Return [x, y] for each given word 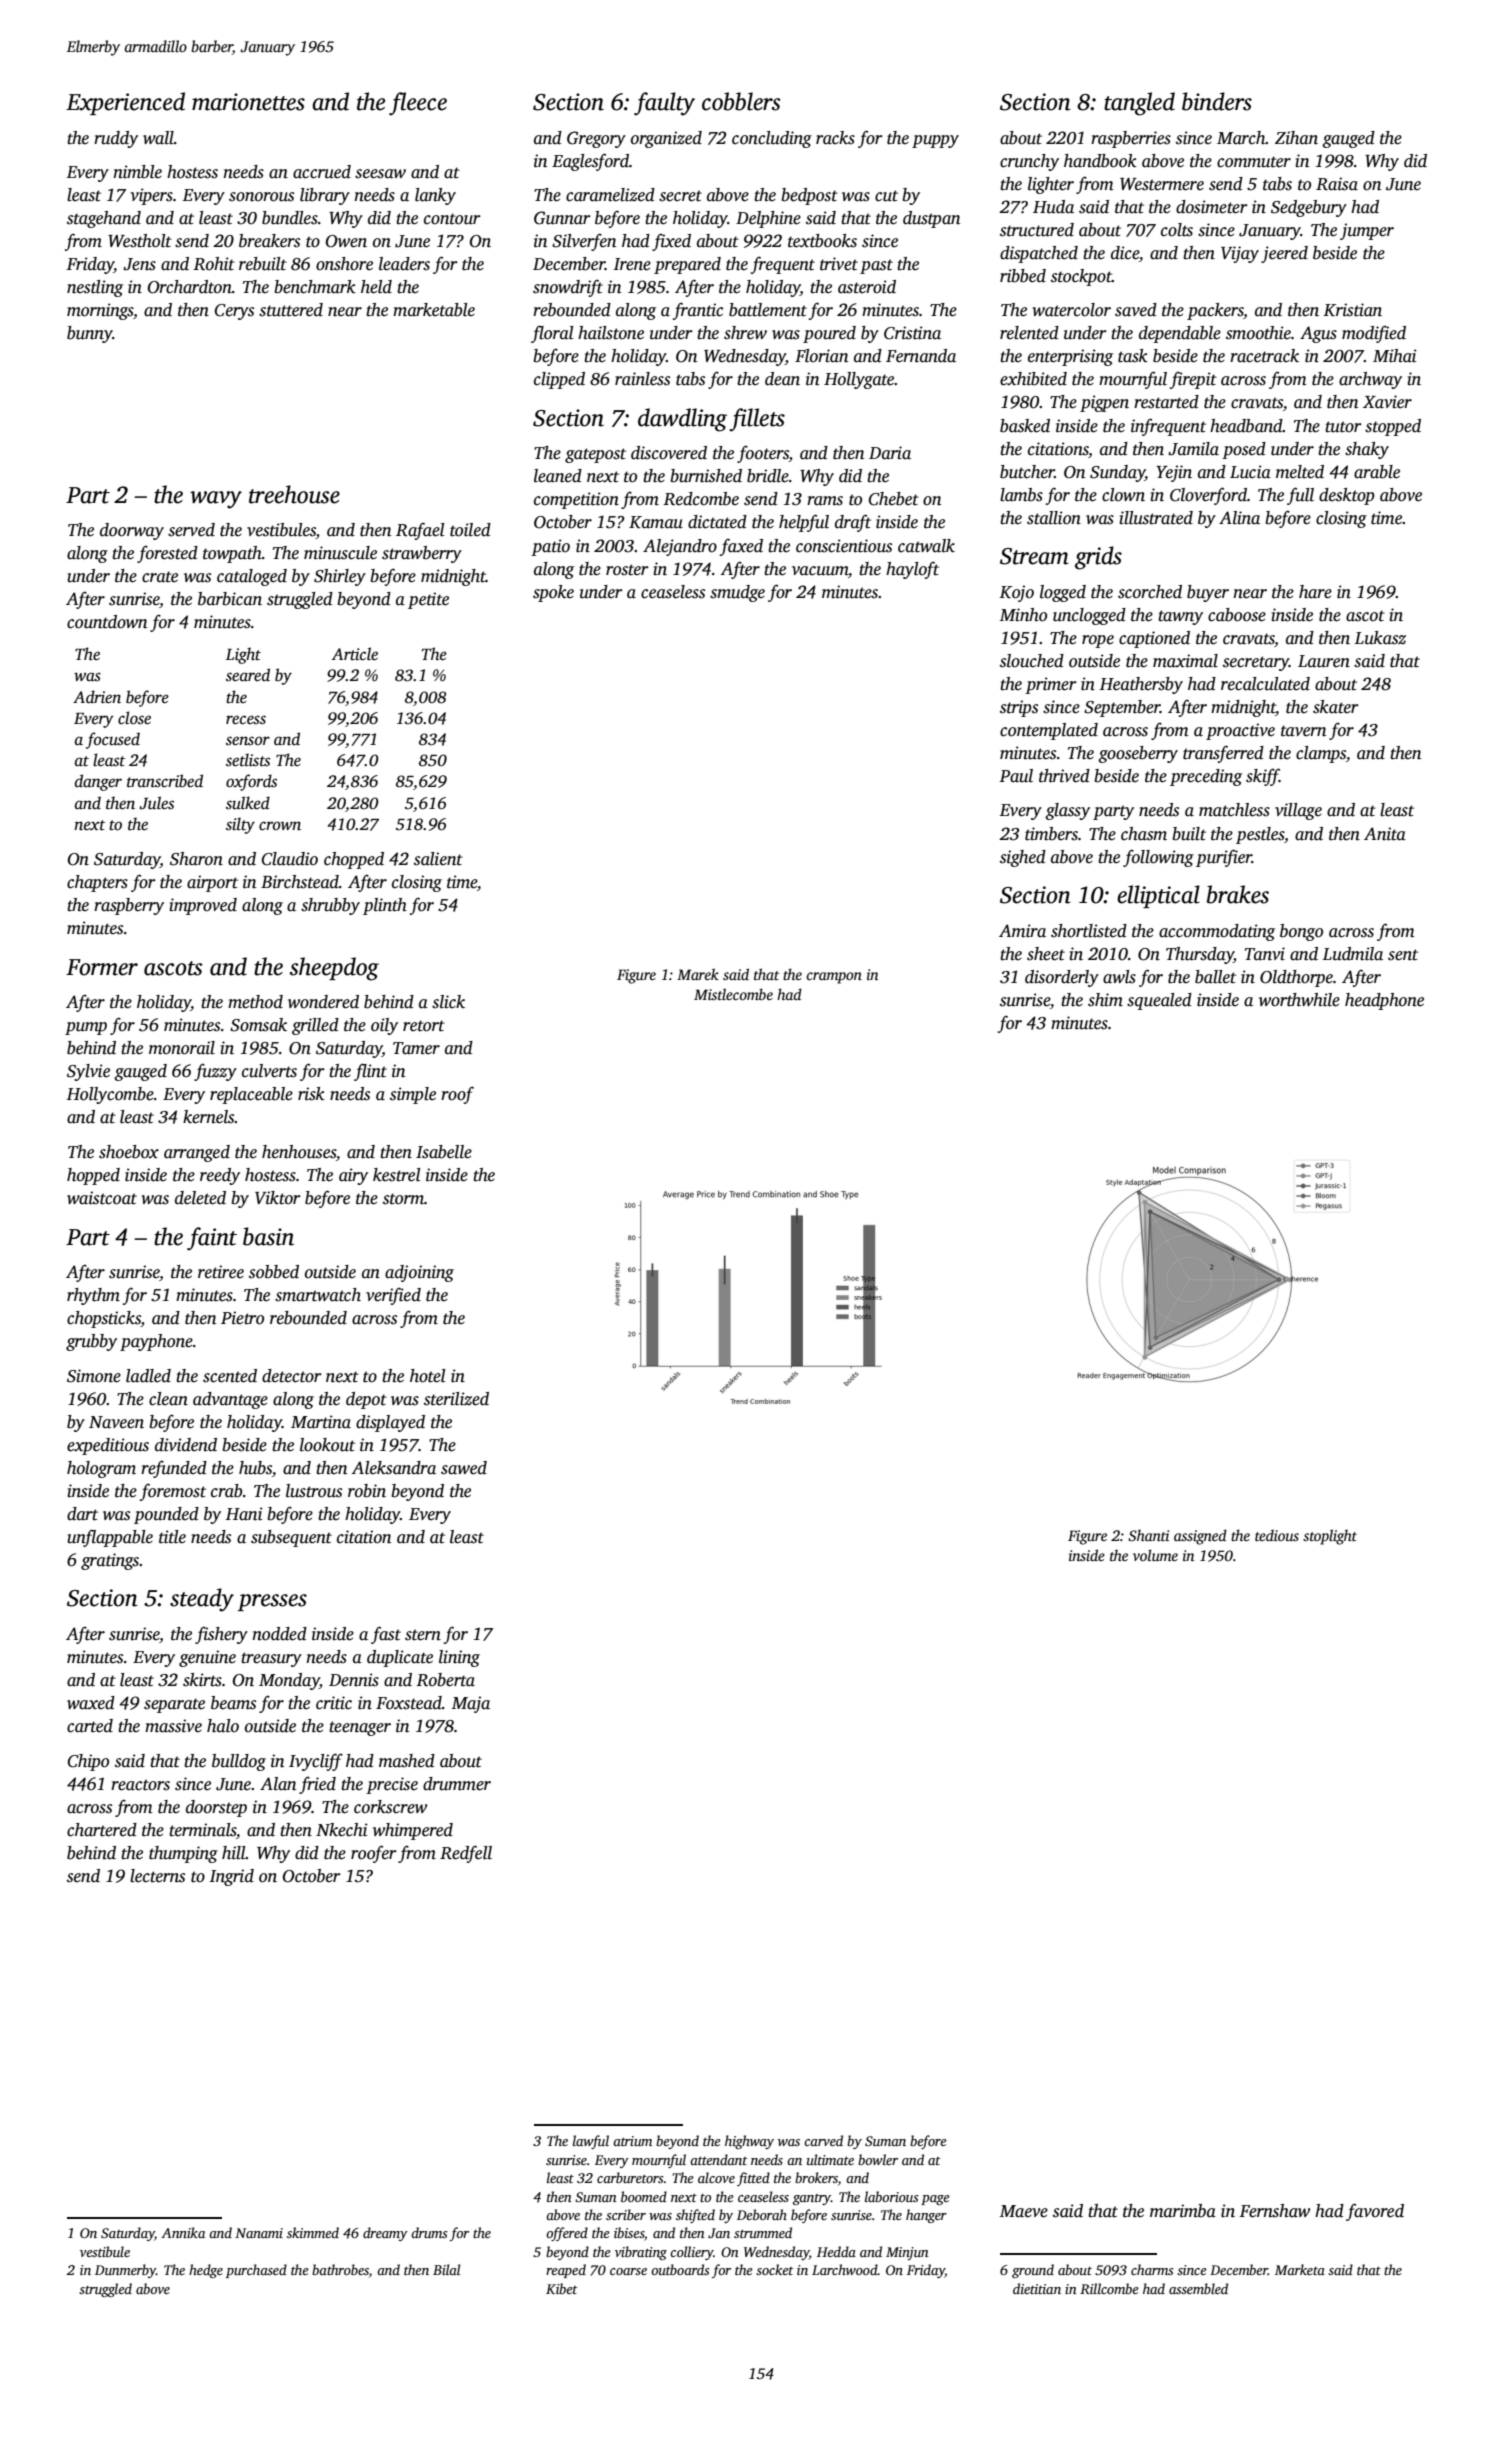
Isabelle [444, 1152]
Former [102, 967]
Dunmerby [125, 2271]
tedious [1277, 1535]
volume [1155, 1555]
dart [82, 1514]
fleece [418, 104]
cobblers [741, 101]
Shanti [1148, 1535]
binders [1217, 101]
